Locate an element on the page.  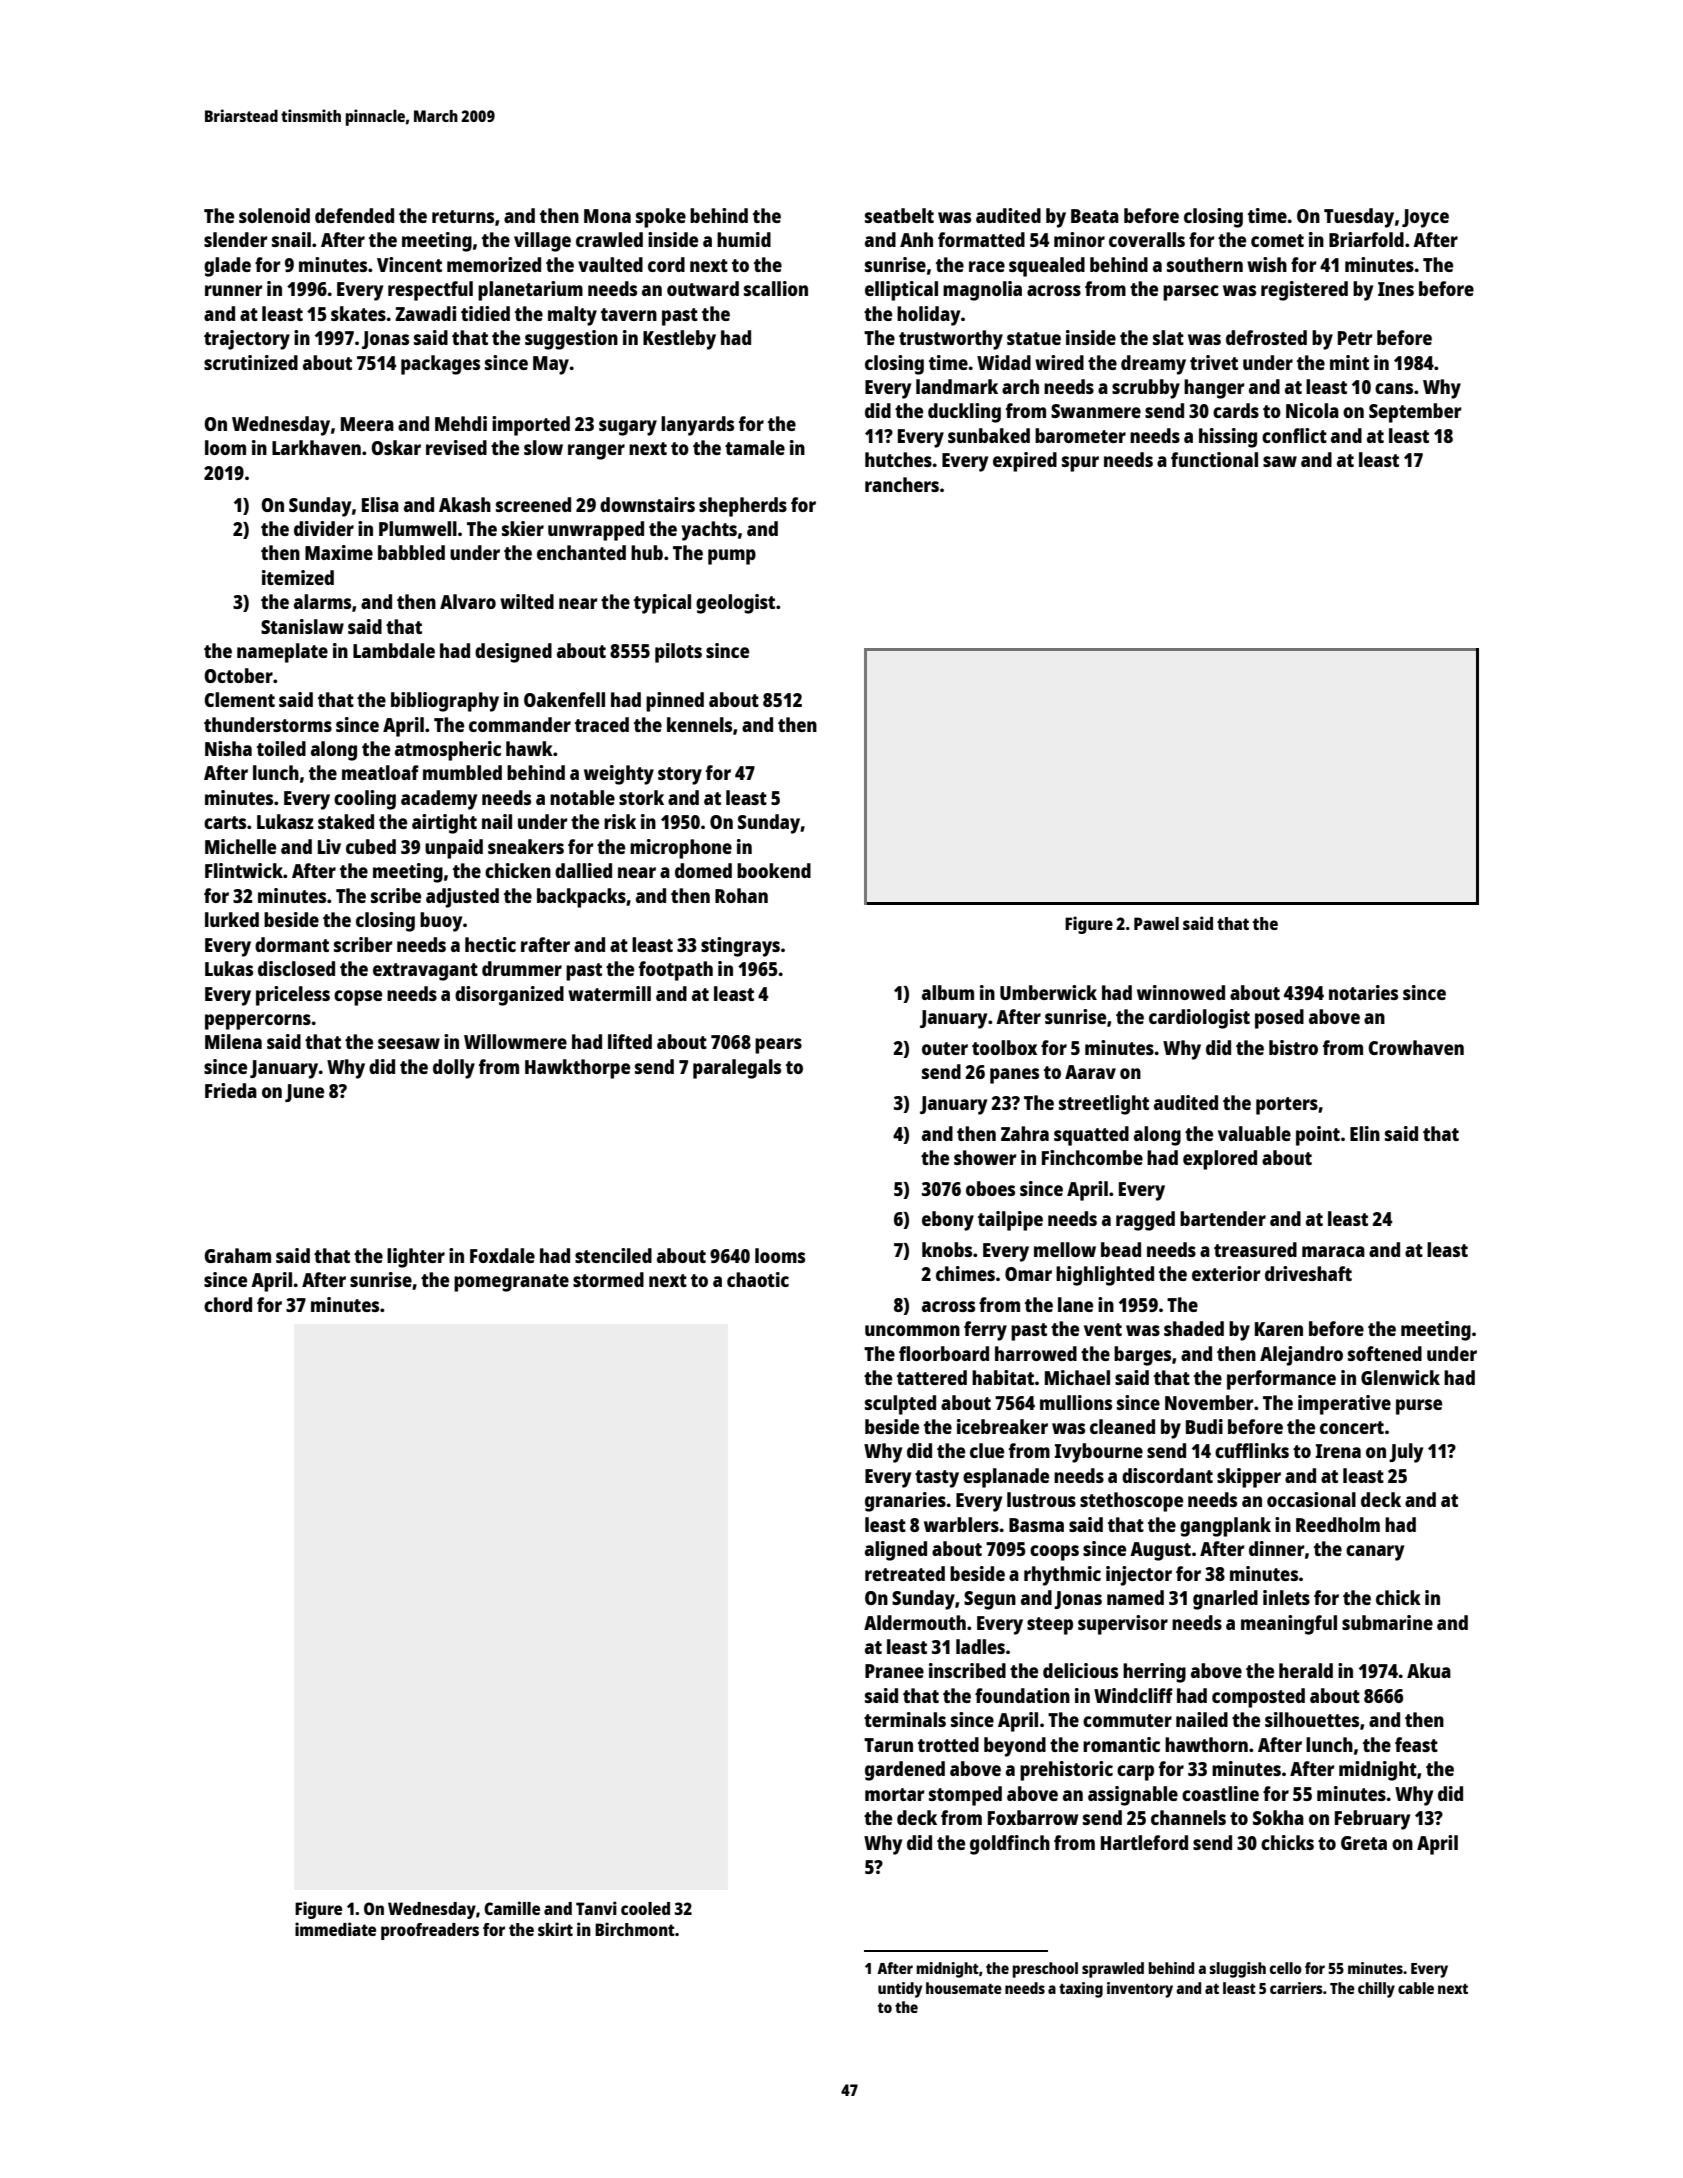
defrosted is located at coordinates (1266, 337).
